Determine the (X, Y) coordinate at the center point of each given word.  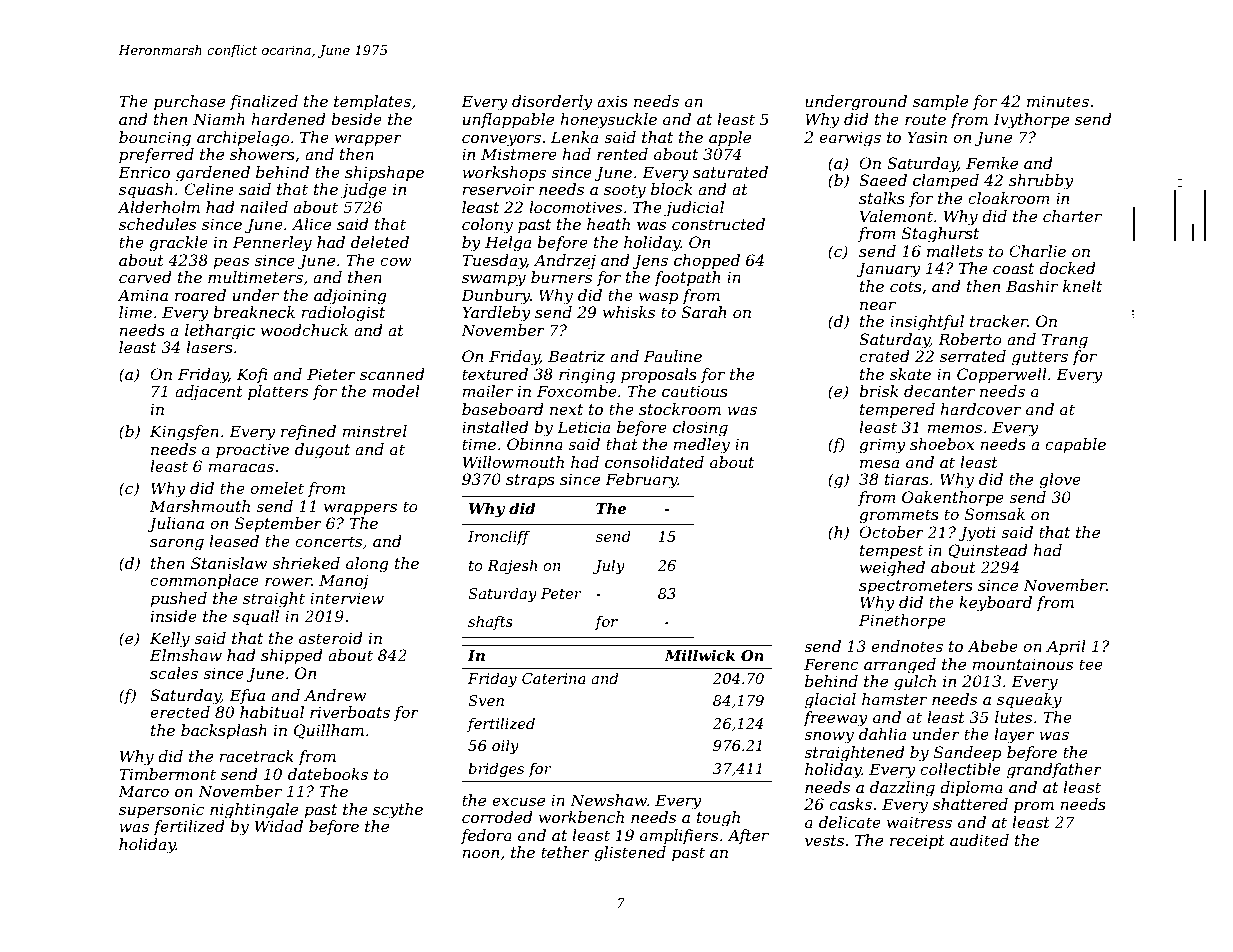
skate (910, 374)
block (671, 189)
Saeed (883, 180)
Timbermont (167, 774)
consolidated (654, 462)
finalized (264, 102)
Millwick (699, 655)
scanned (392, 374)
